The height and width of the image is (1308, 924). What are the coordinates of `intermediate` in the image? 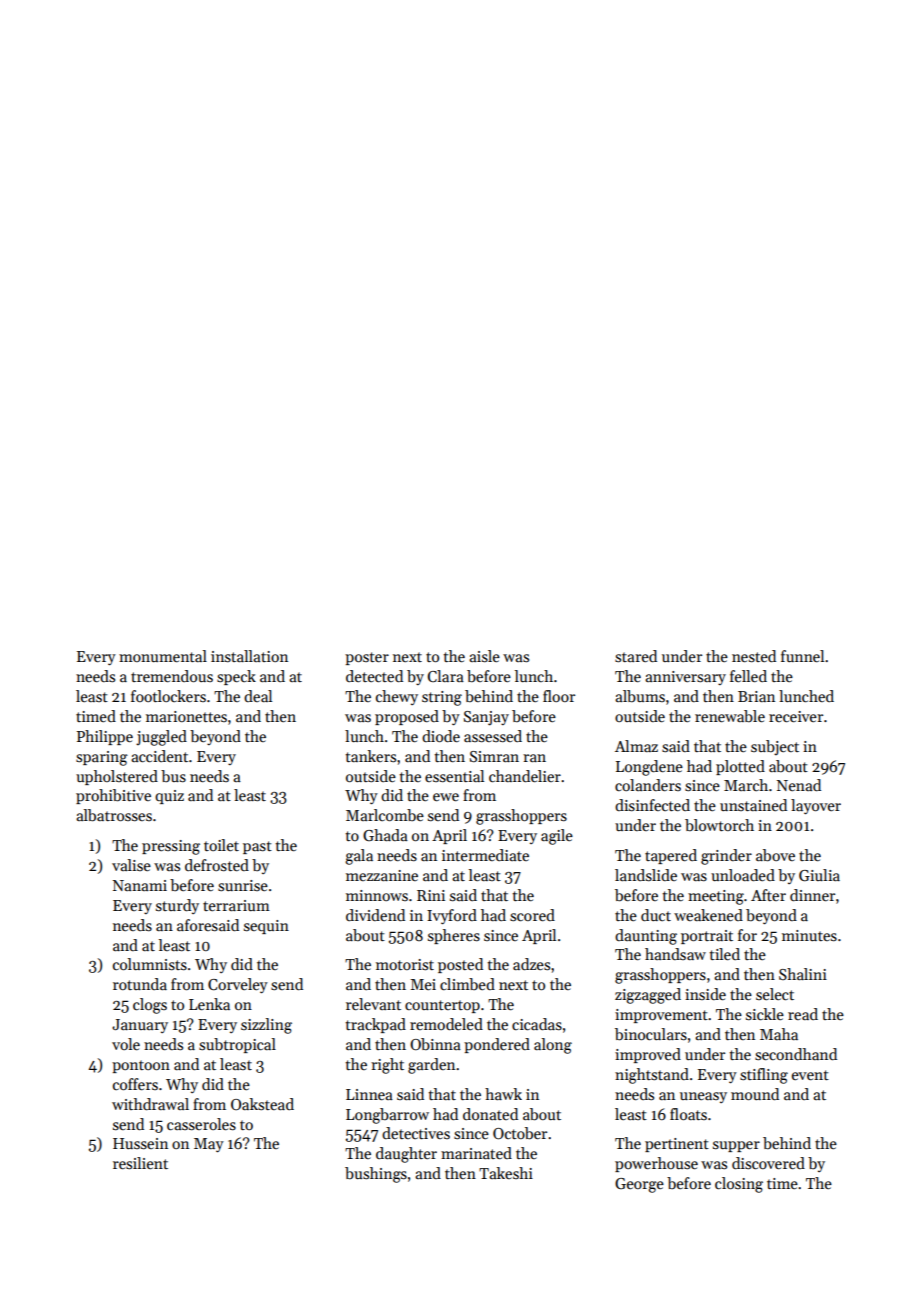 It's located at (485, 855).
